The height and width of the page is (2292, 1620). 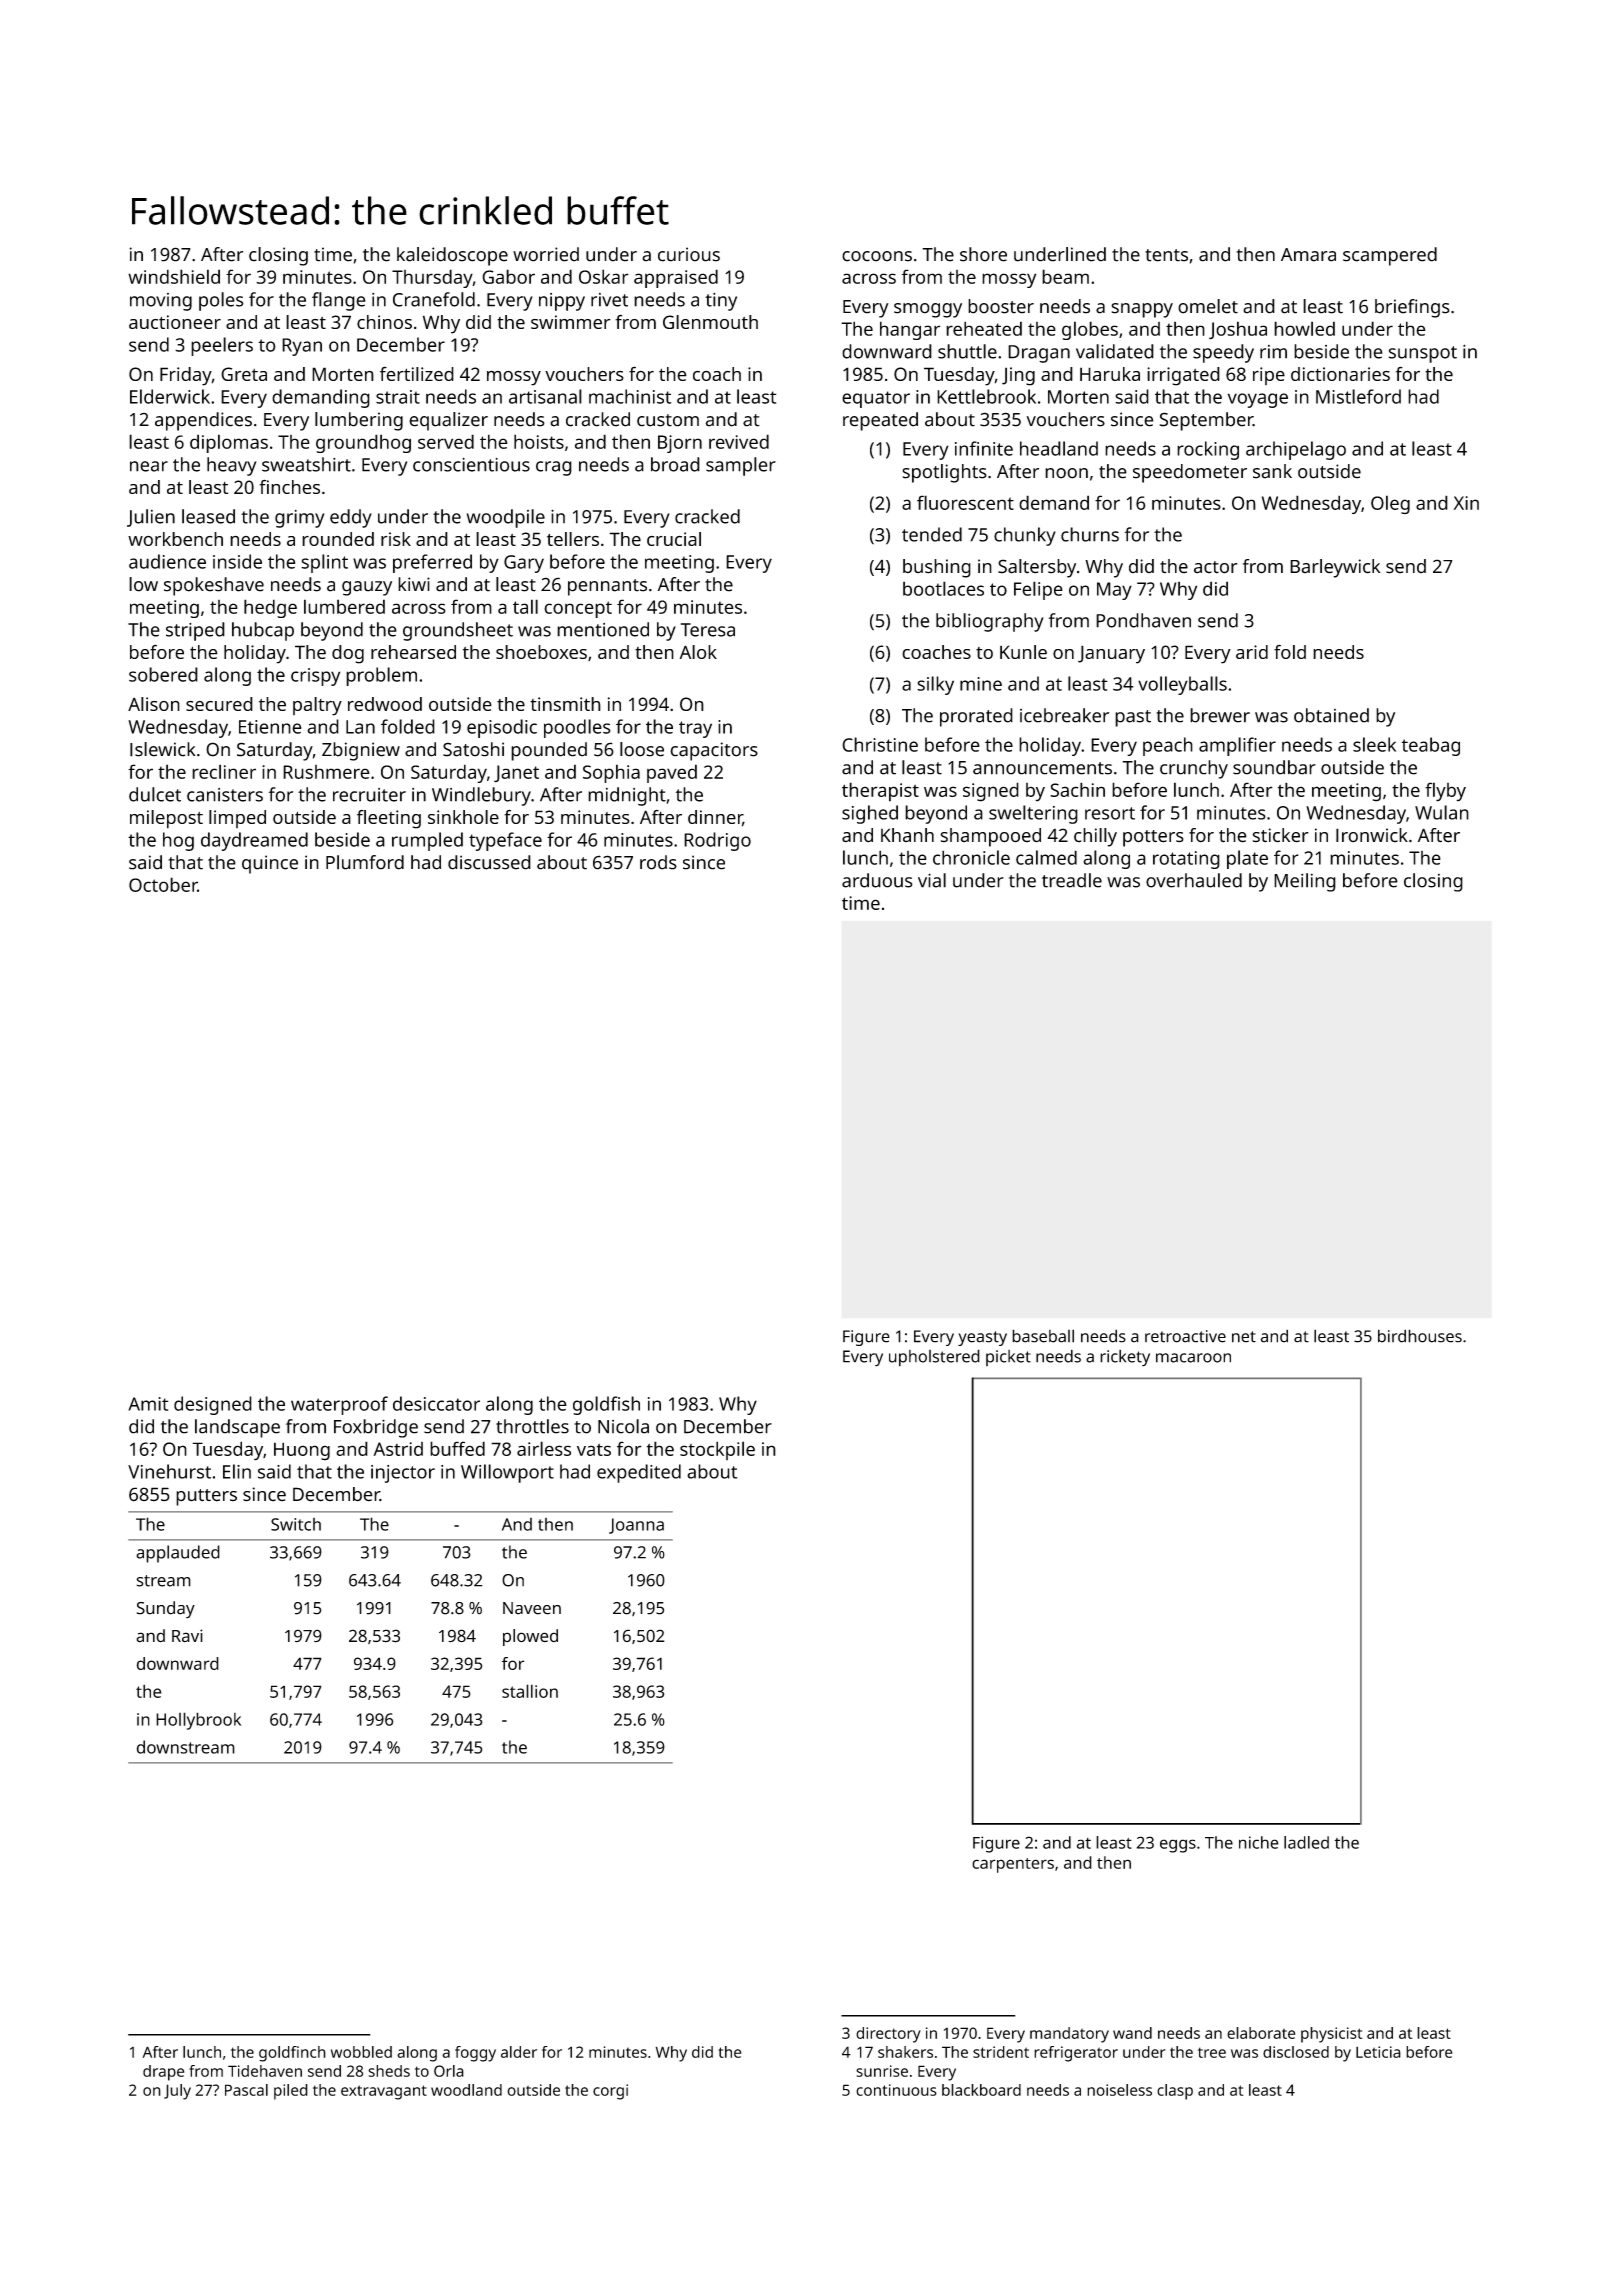 I want to click on birdhouses, so click(x=1420, y=1336).
